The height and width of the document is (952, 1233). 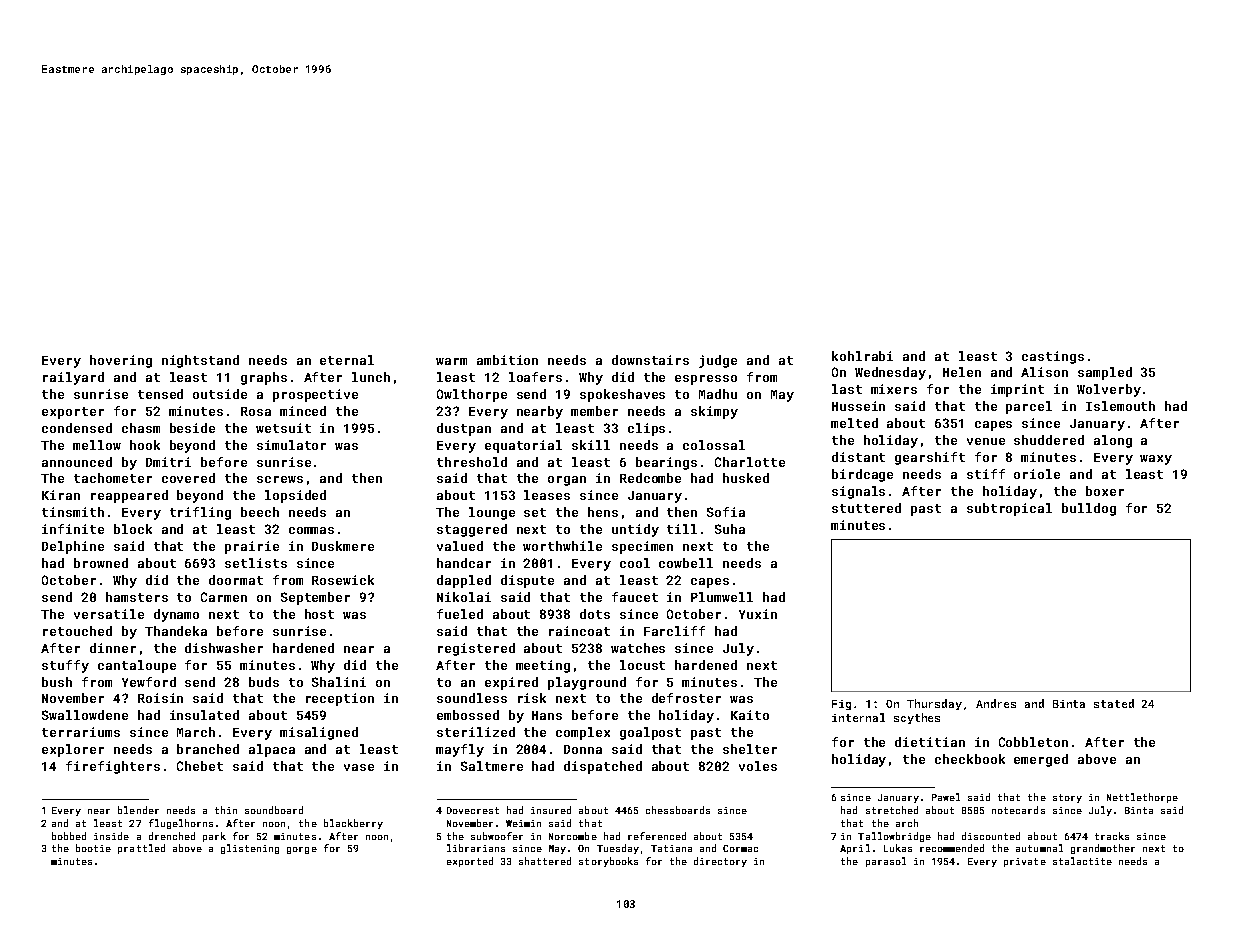 What do you see at coordinates (946, 797) in the document?
I see `Pawel` at bounding box center [946, 797].
